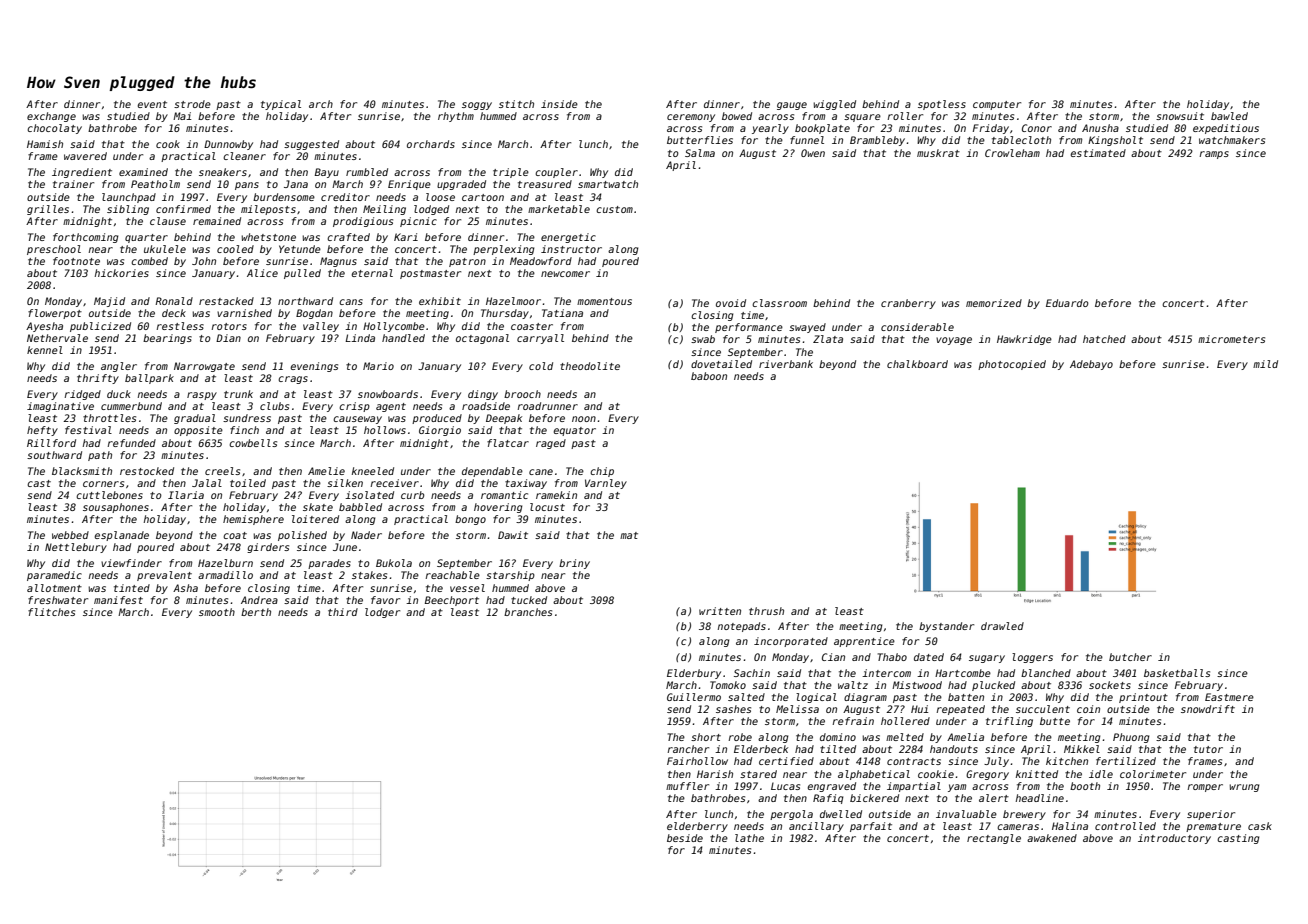 The image size is (1308, 924). What do you see at coordinates (256, 612) in the document?
I see `berth` at bounding box center [256, 612].
